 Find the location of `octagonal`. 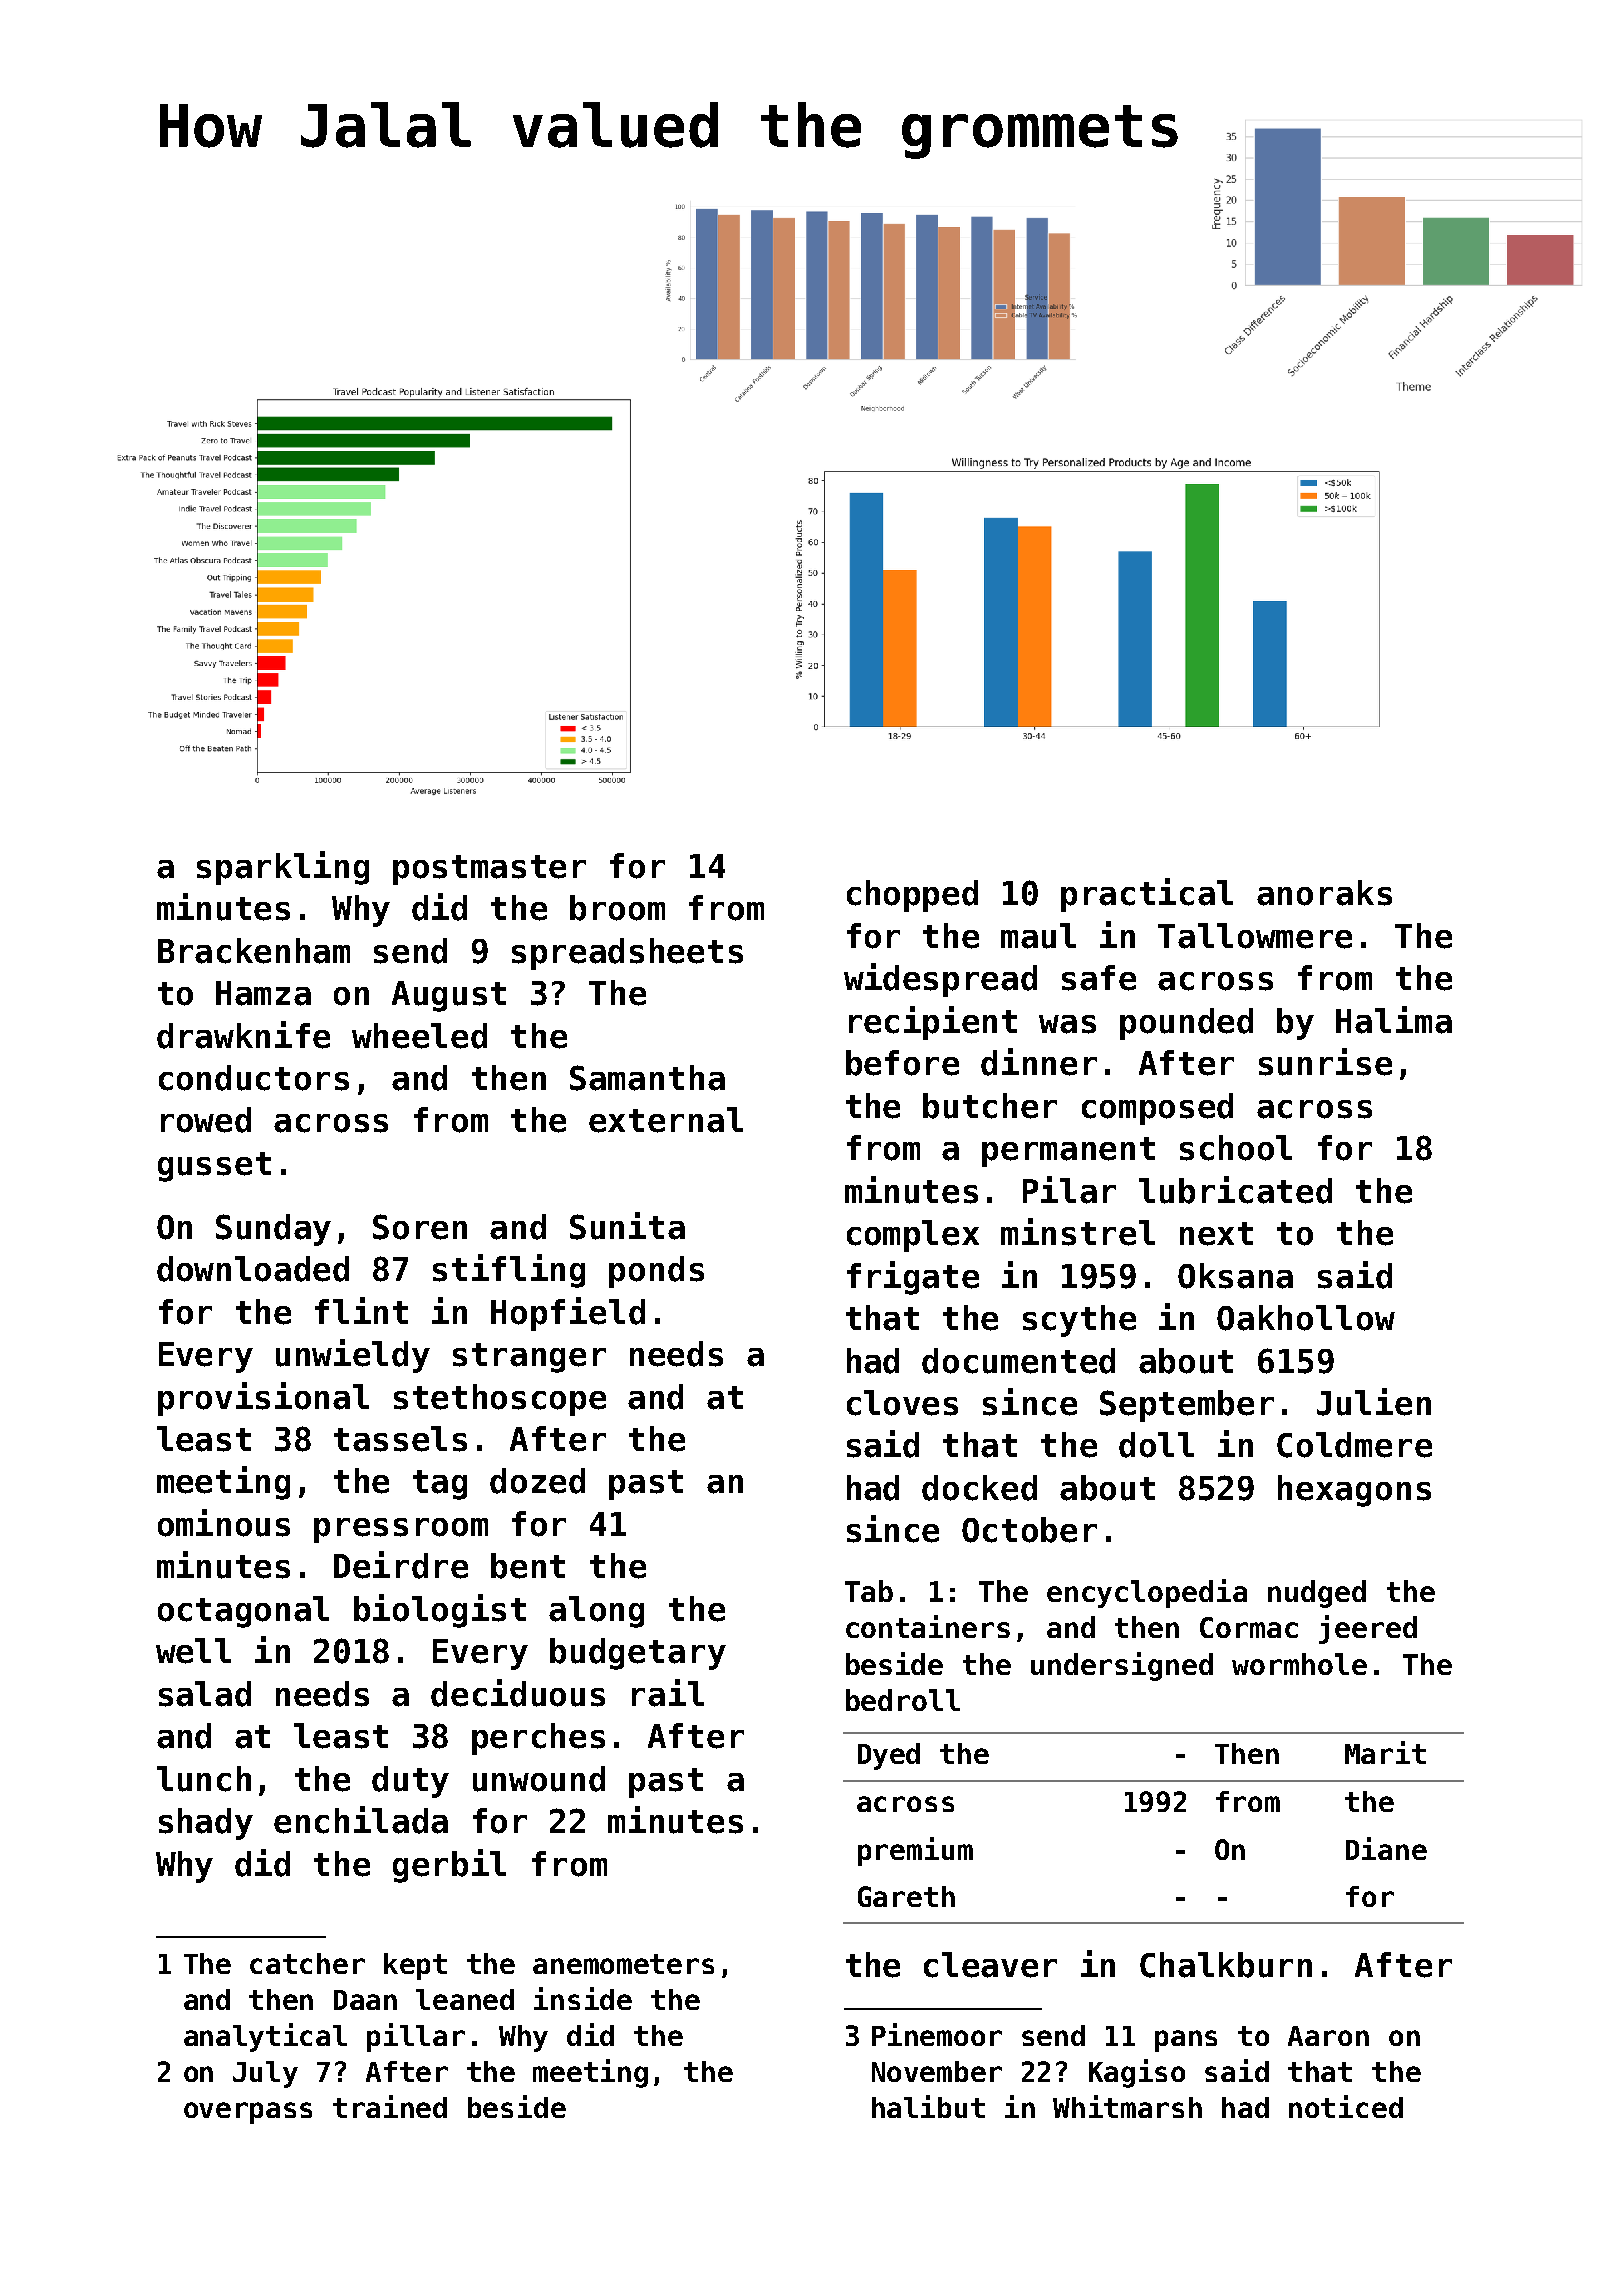

octagonal is located at coordinates (243, 1612).
